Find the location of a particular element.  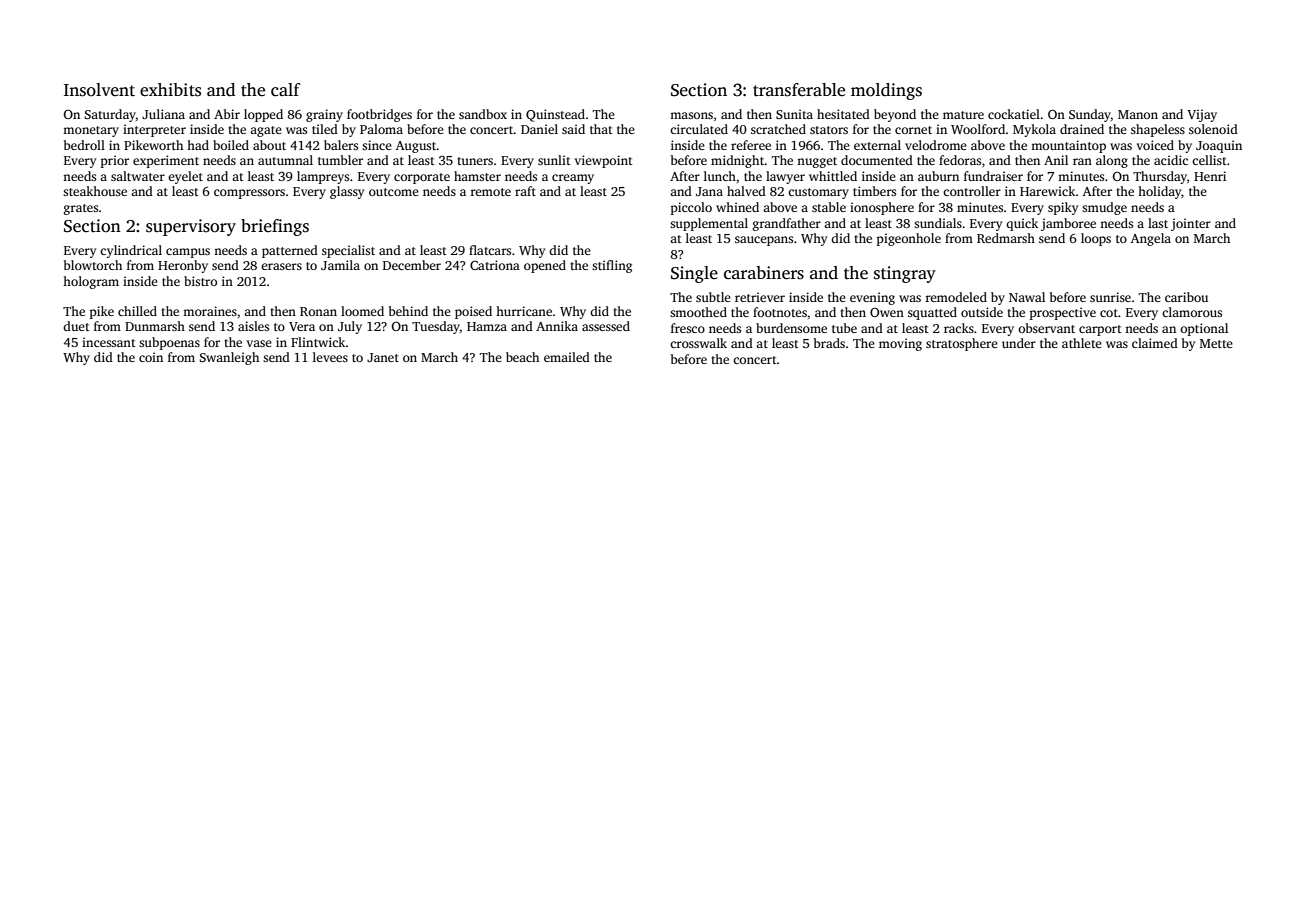

moldings is located at coordinates (886, 91).
